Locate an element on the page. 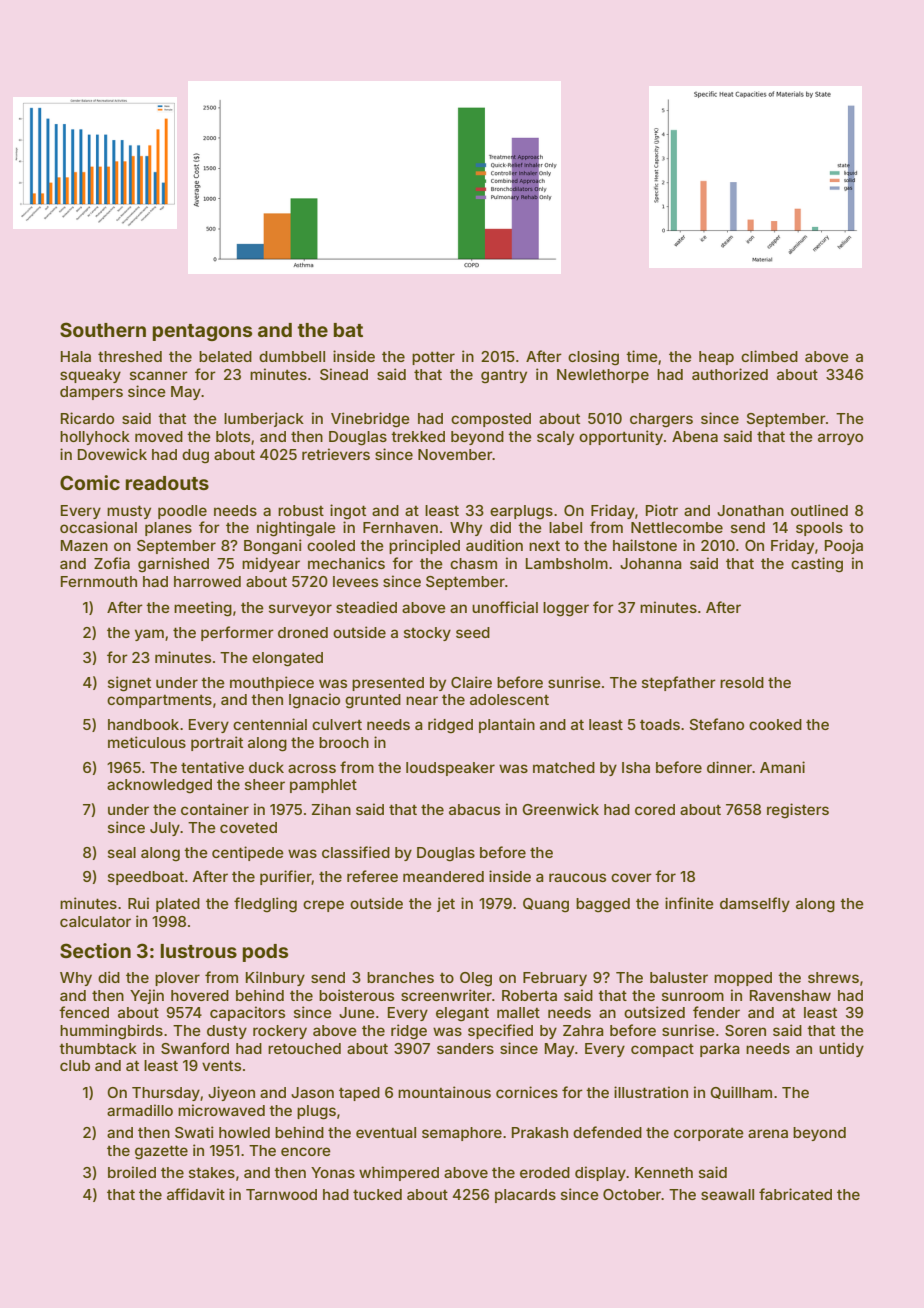  trekked is located at coordinates (418, 436).
